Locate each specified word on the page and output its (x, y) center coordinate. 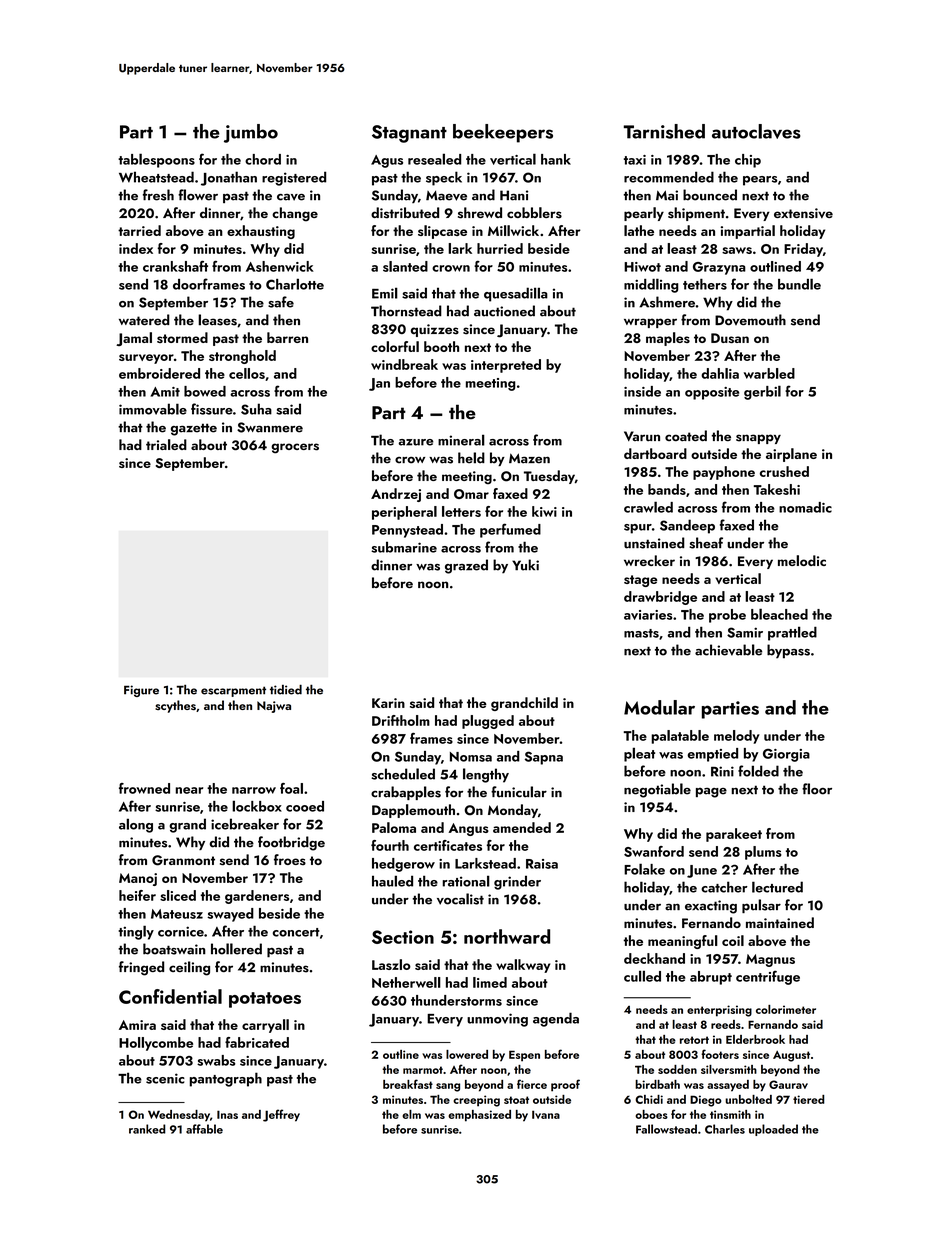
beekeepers (503, 133)
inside (642, 391)
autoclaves (756, 131)
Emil (385, 293)
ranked (147, 1129)
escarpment (233, 691)
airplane (791, 455)
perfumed (510, 530)
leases (217, 320)
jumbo (251, 133)
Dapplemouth (413, 811)
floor (817, 789)
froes (290, 859)
